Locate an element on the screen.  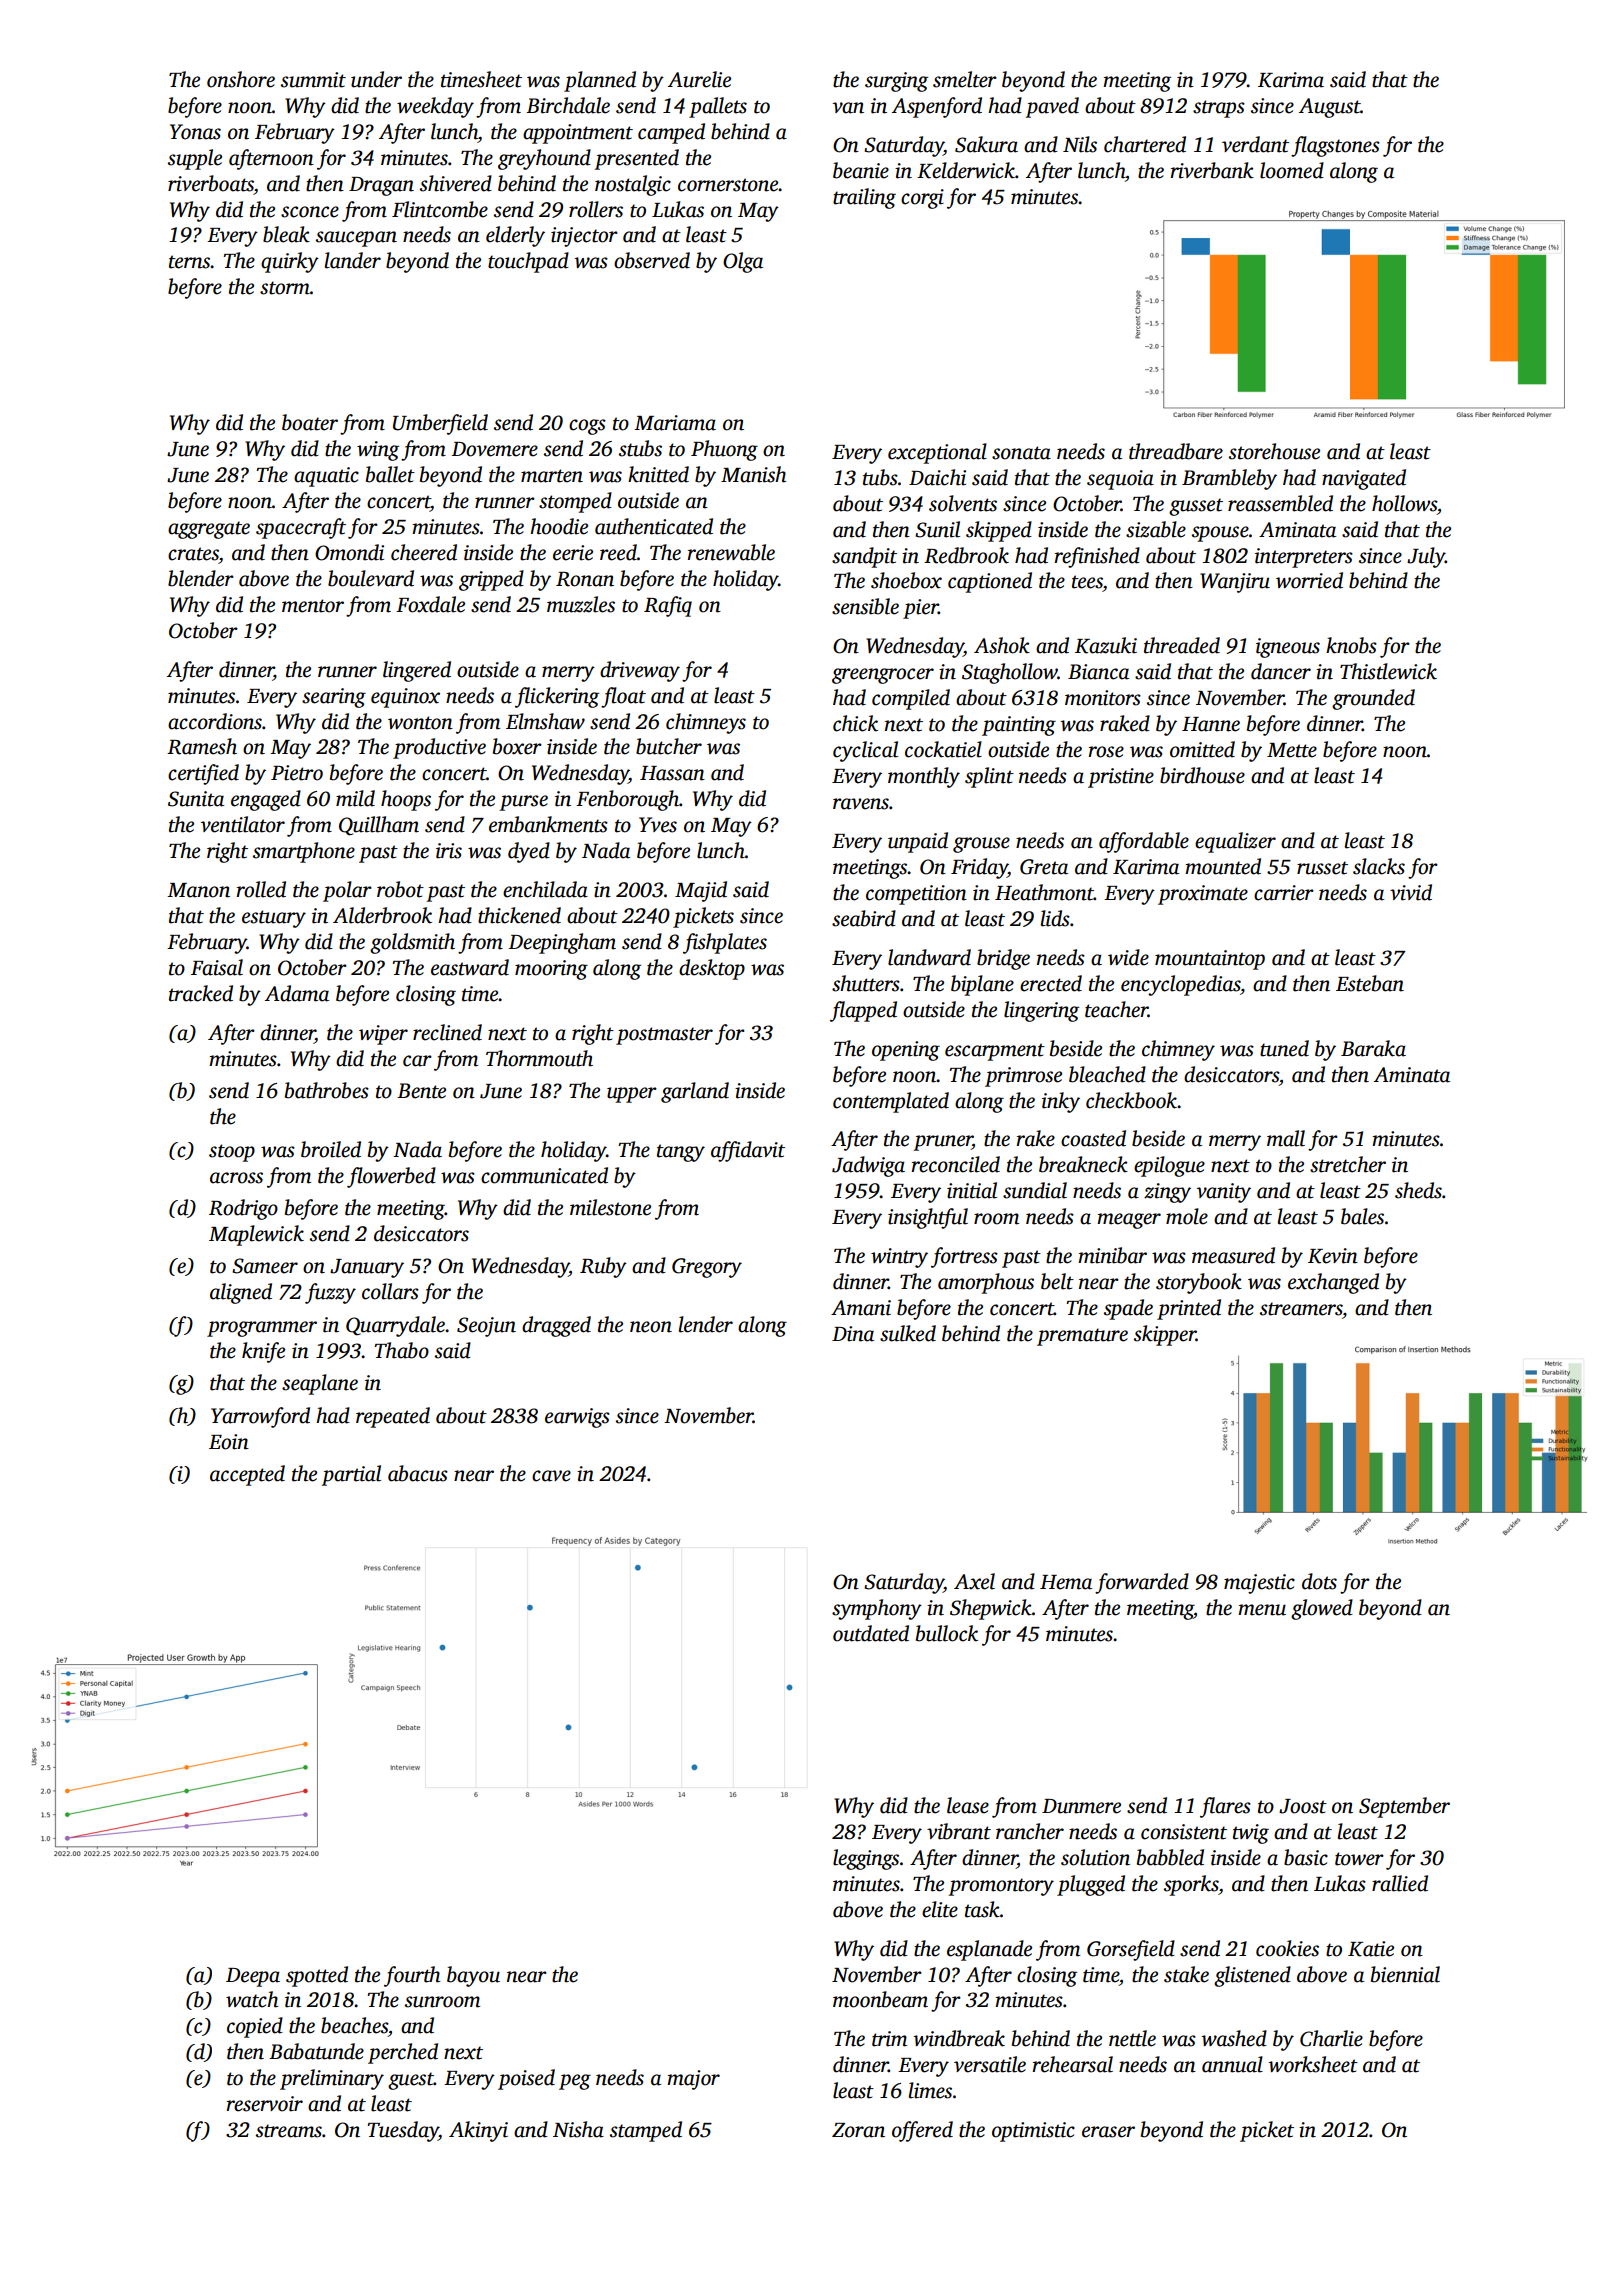
spotted is located at coordinates (317, 1976).
